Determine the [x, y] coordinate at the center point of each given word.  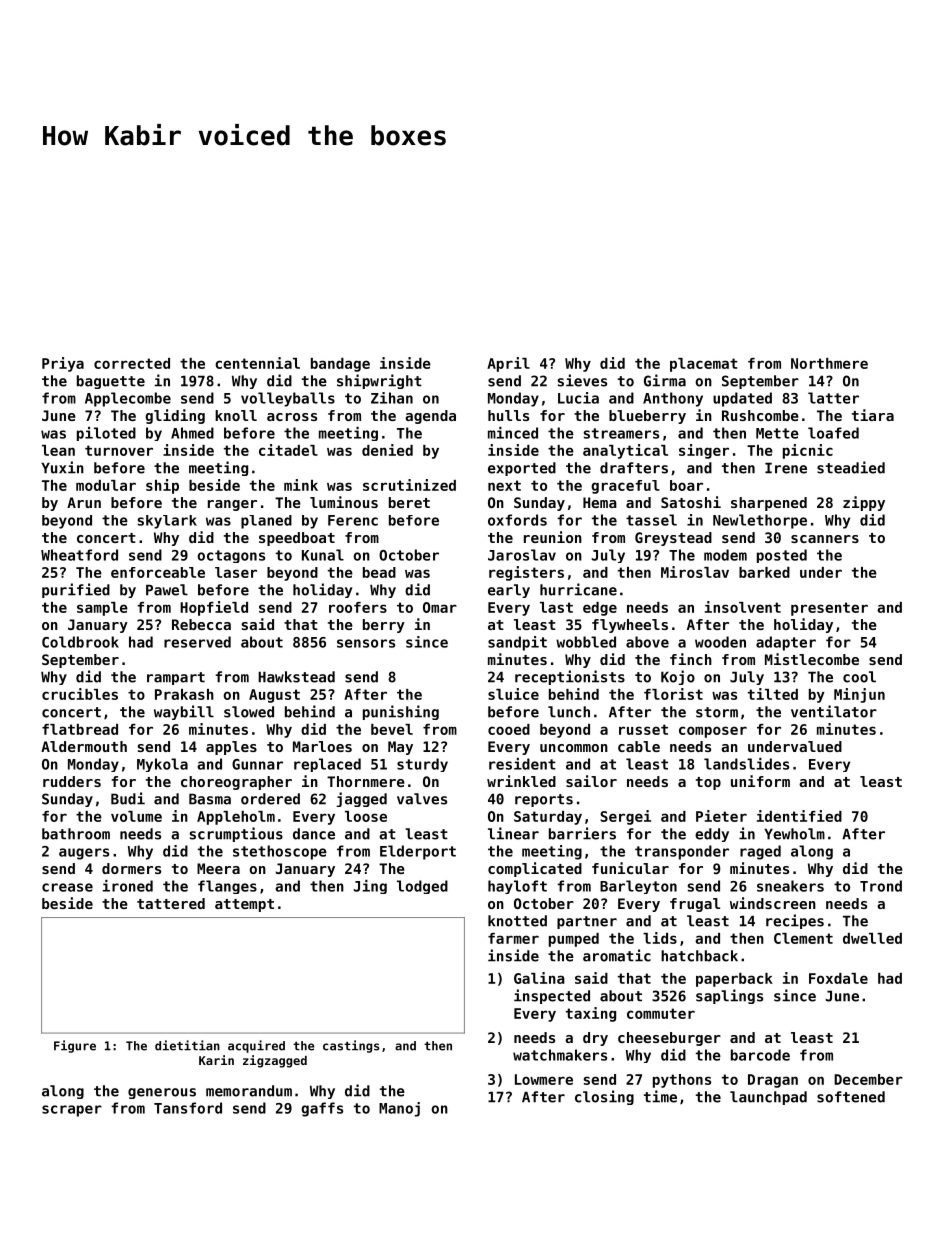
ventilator [834, 711]
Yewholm [794, 834]
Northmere [829, 363]
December [868, 1079]
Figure [75, 1046]
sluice [513, 694]
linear [513, 833]
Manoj [399, 1109]
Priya [63, 364]
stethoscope [280, 852]
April [508, 364]
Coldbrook [80, 642]
